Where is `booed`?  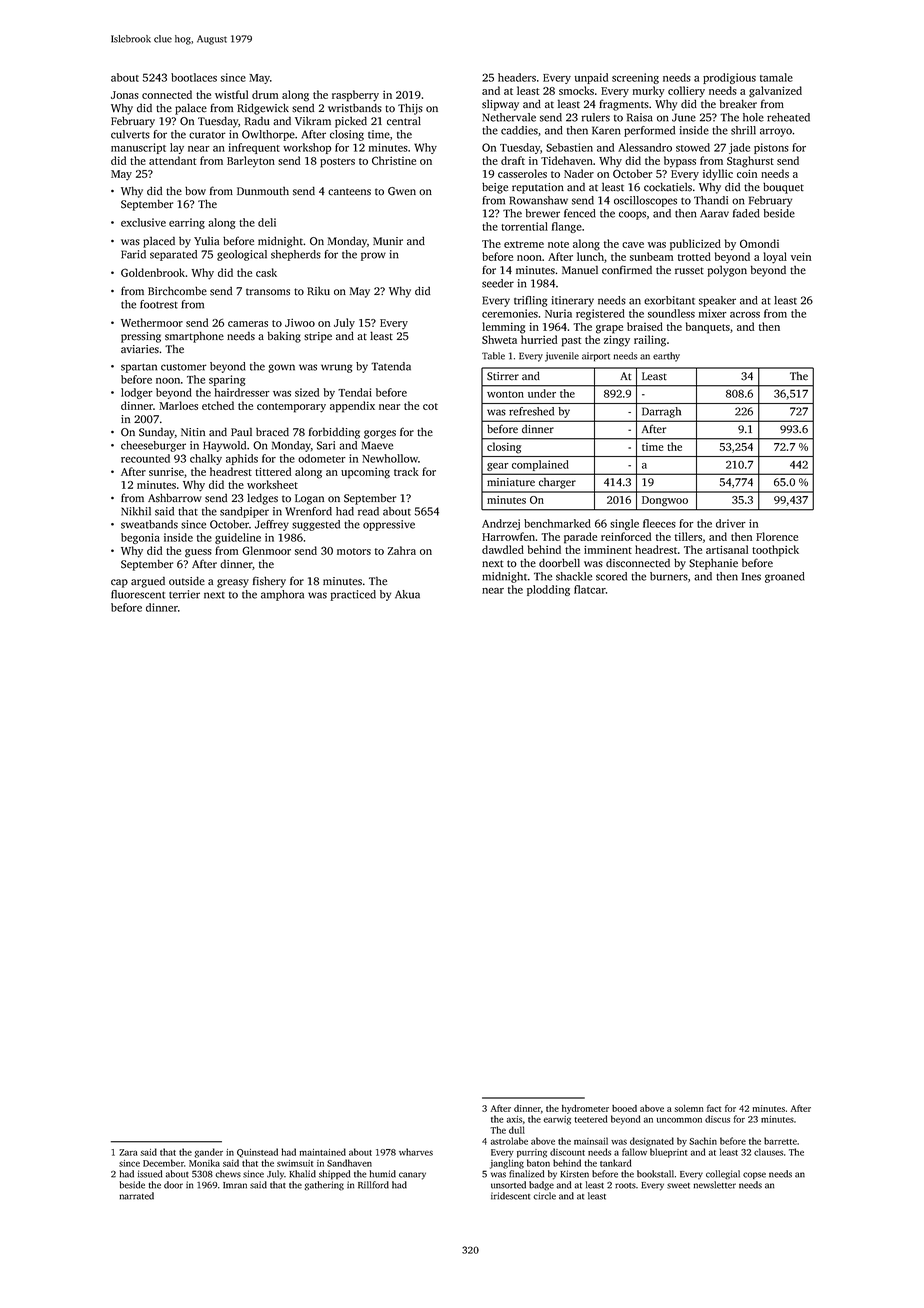 booed is located at coordinates (624, 1108).
